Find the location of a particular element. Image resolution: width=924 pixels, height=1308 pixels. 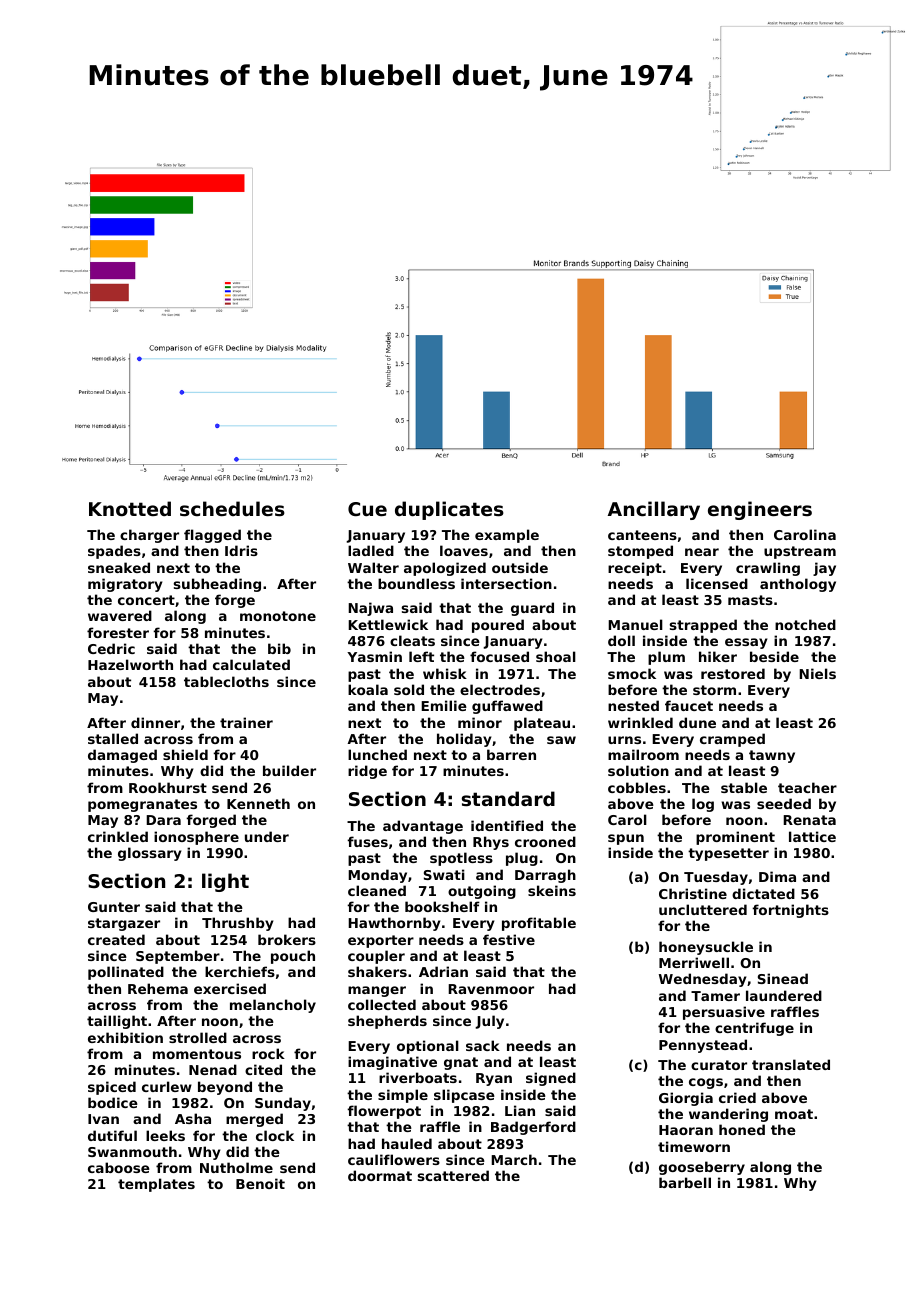

doormat is located at coordinates (380, 1175).
